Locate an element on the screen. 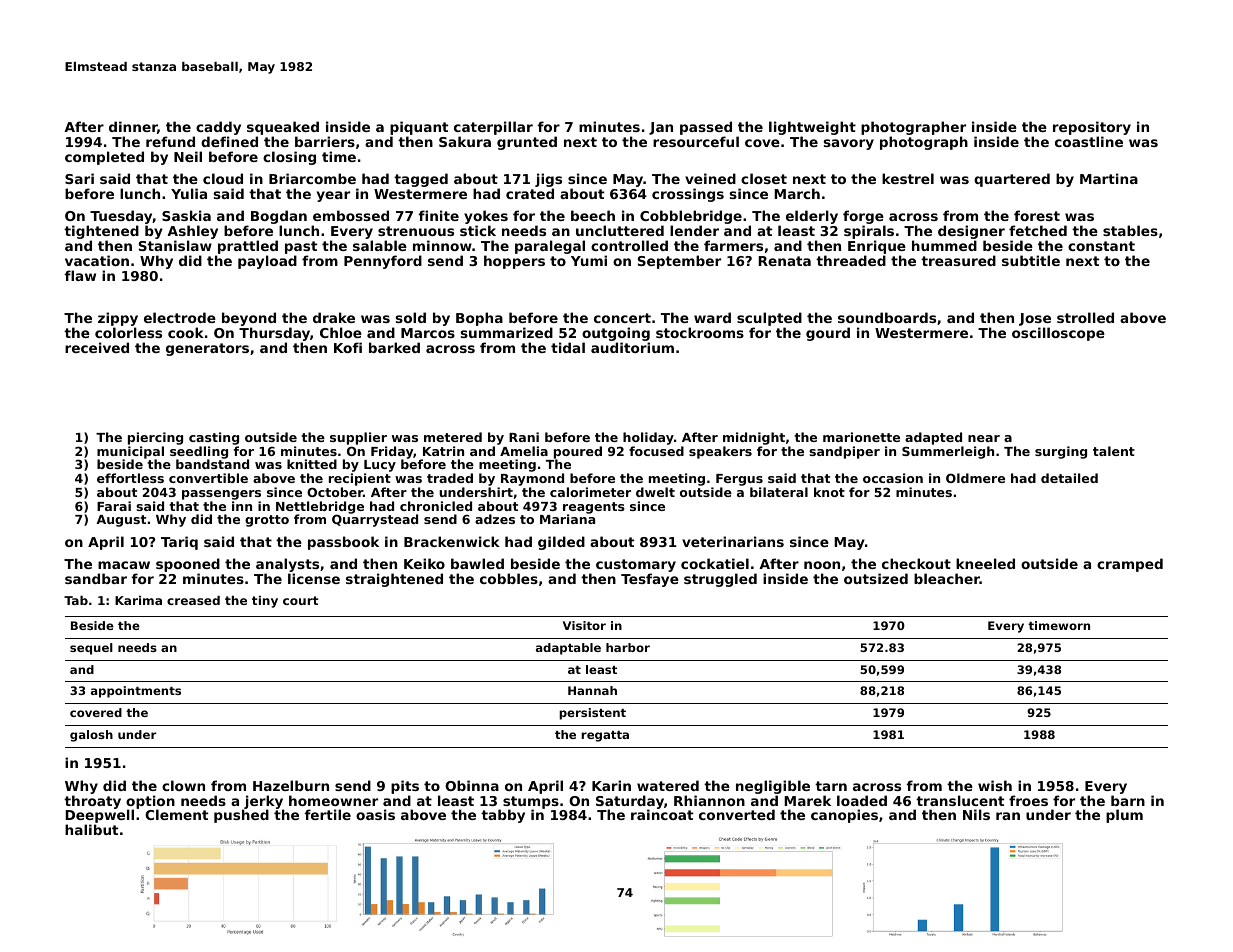  yokes is located at coordinates (486, 218).
